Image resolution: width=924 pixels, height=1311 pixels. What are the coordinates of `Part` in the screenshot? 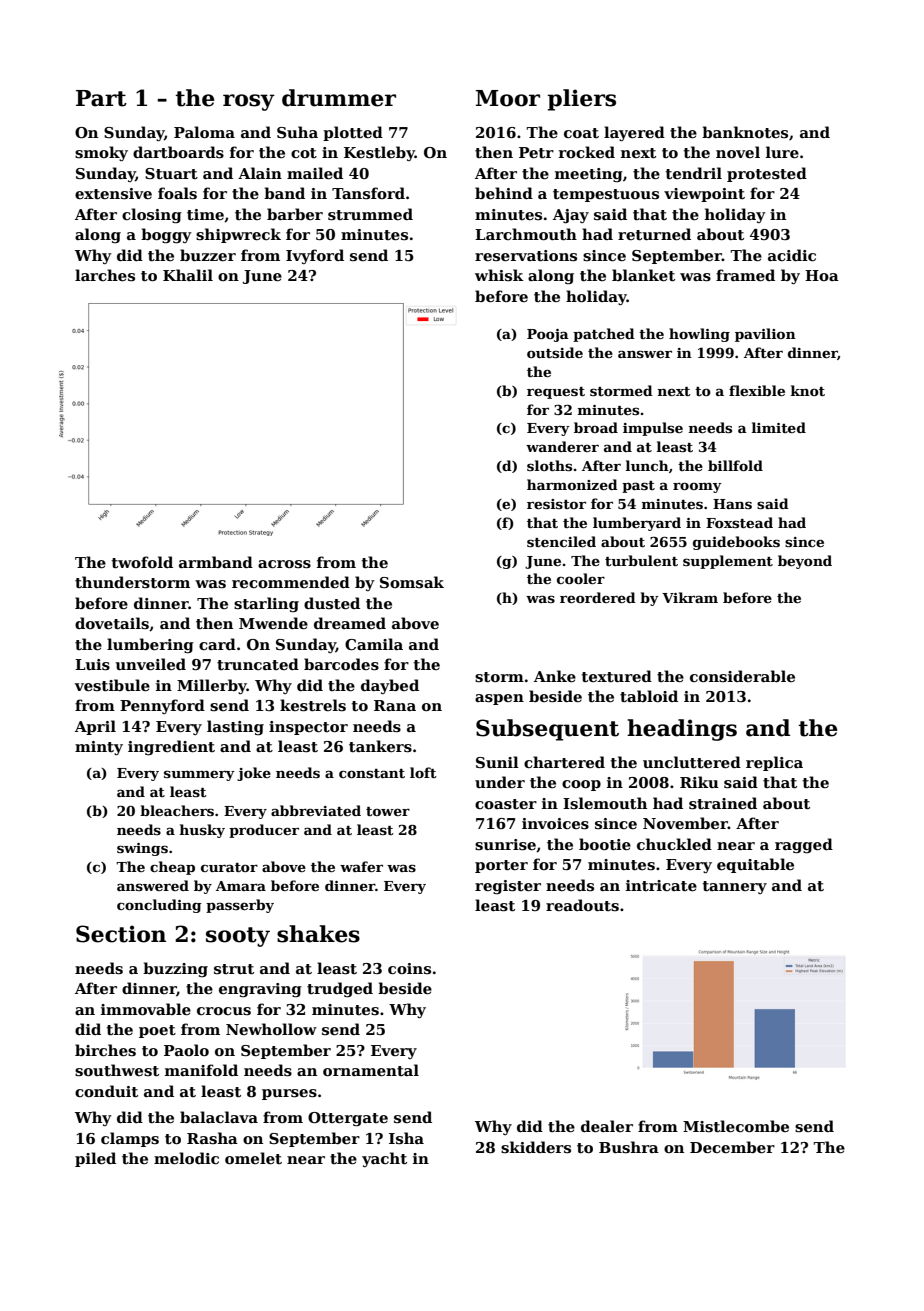 It's located at (101, 98).
